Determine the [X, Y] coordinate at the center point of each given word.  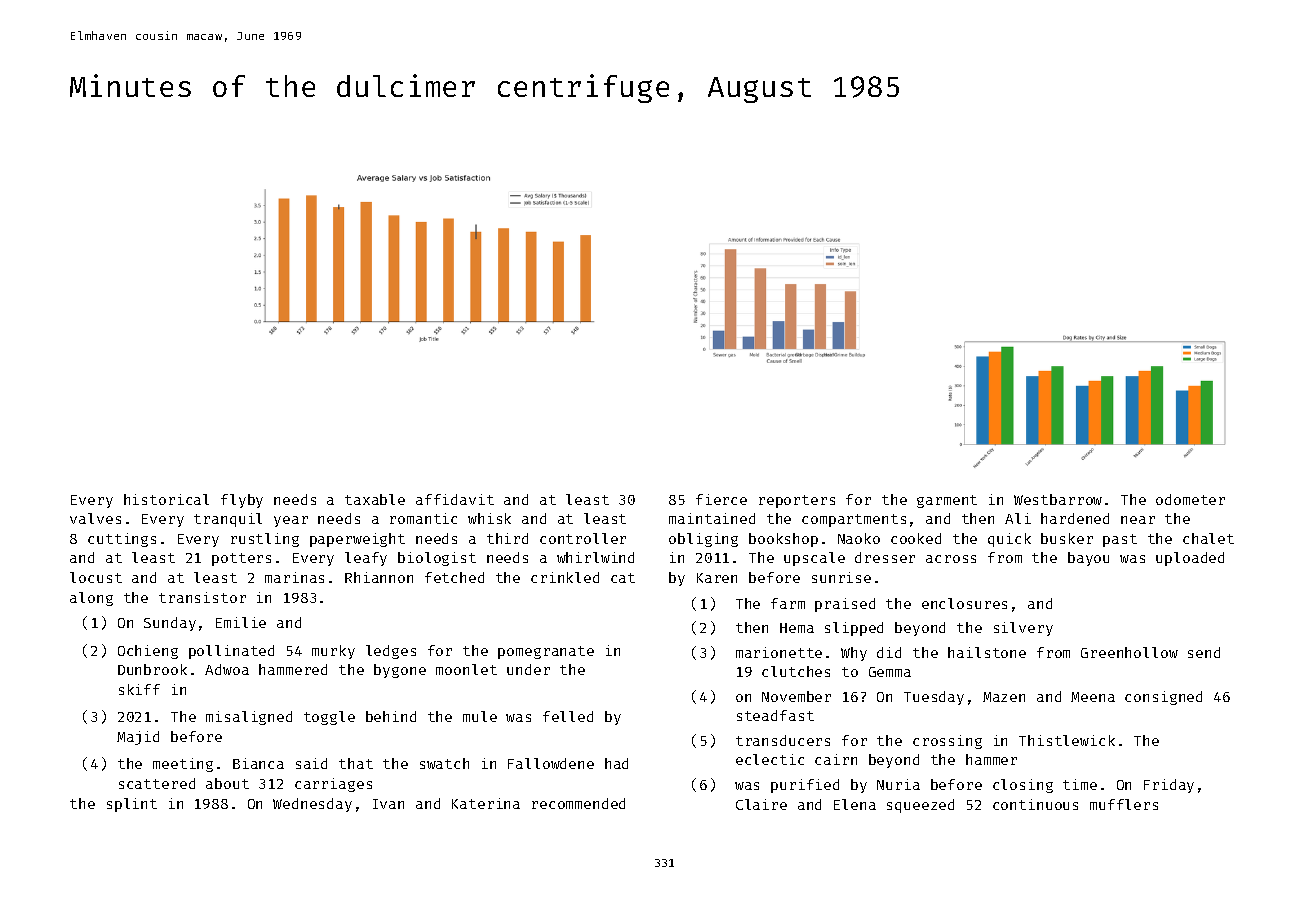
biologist [437, 559]
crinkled [565, 577]
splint [132, 805]
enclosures [964, 603]
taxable [375, 499]
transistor [202, 597]
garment [947, 501]
